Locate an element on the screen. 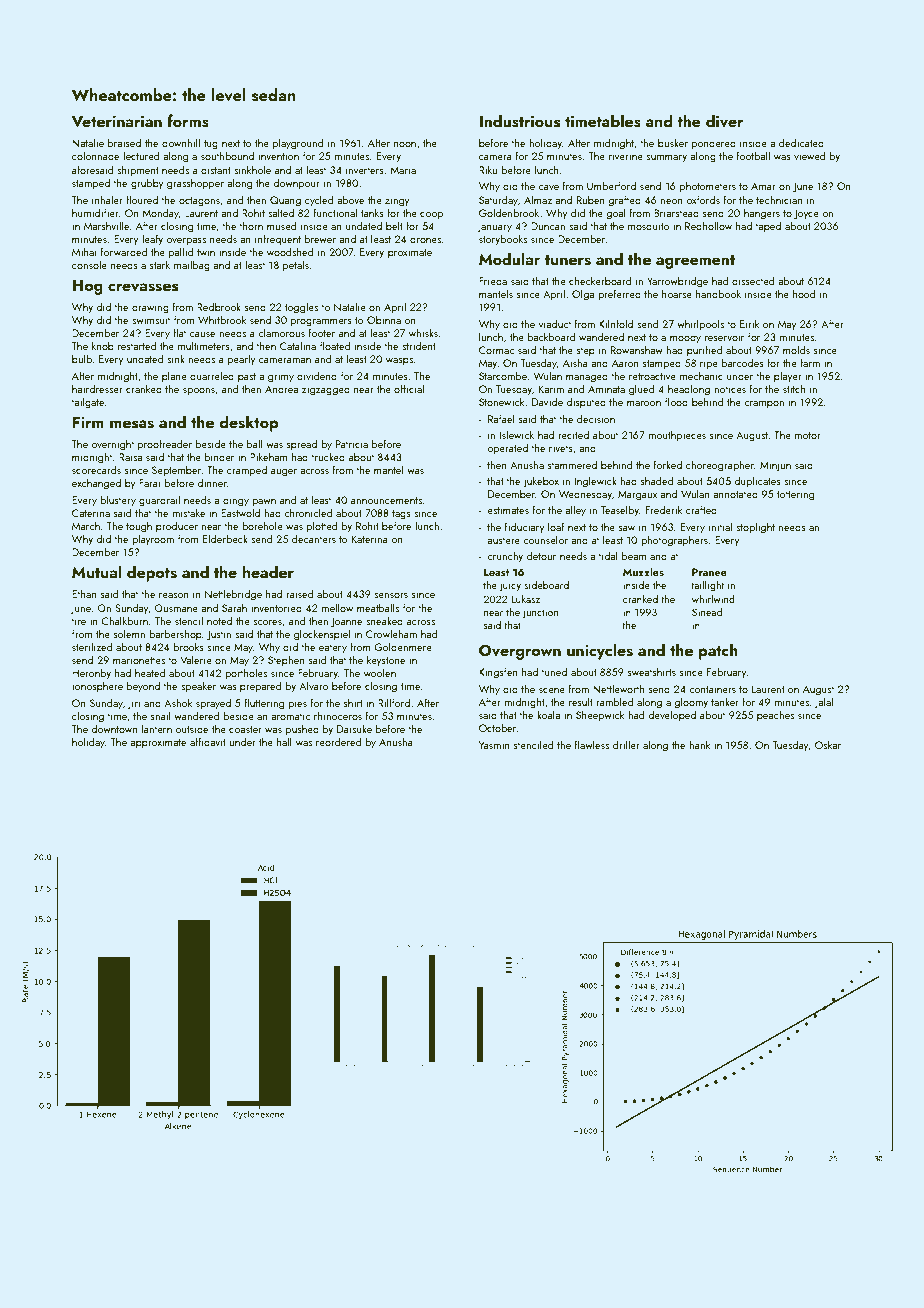  crunchy is located at coordinates (505, 557).
